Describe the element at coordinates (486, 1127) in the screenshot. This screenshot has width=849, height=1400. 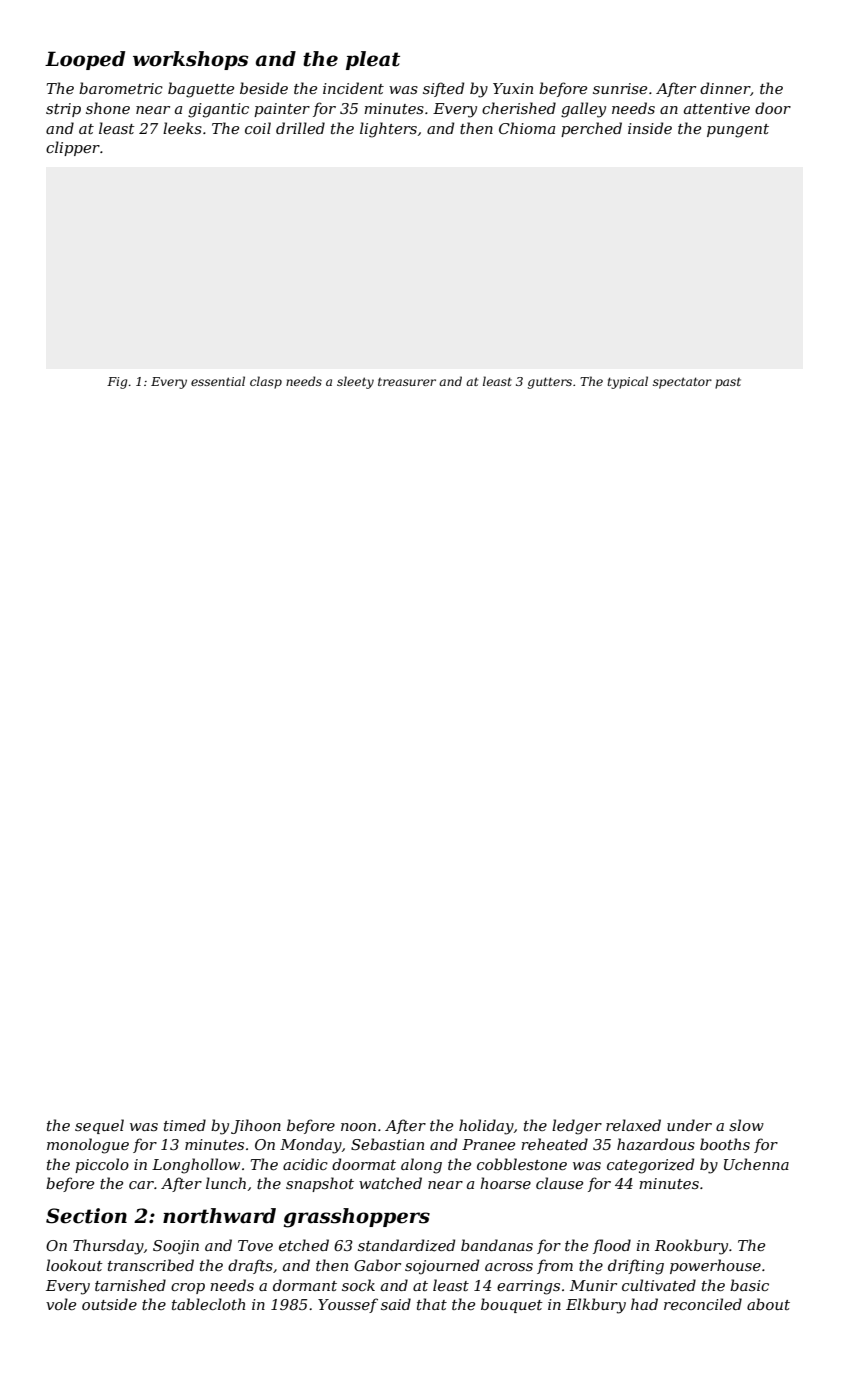
I see `holiday` at that location.
